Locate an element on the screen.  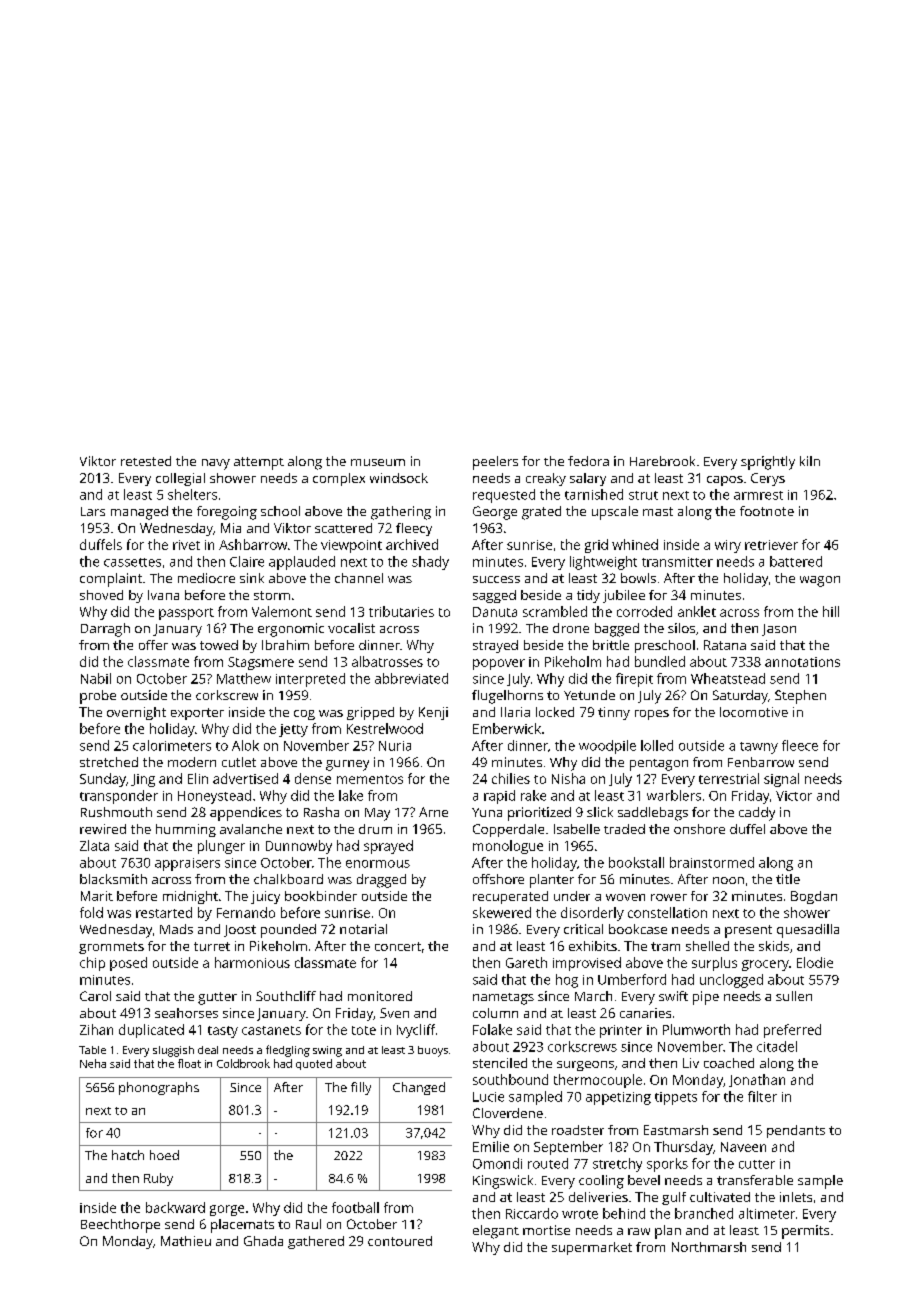
battered is located at coordinates (796, 561).
